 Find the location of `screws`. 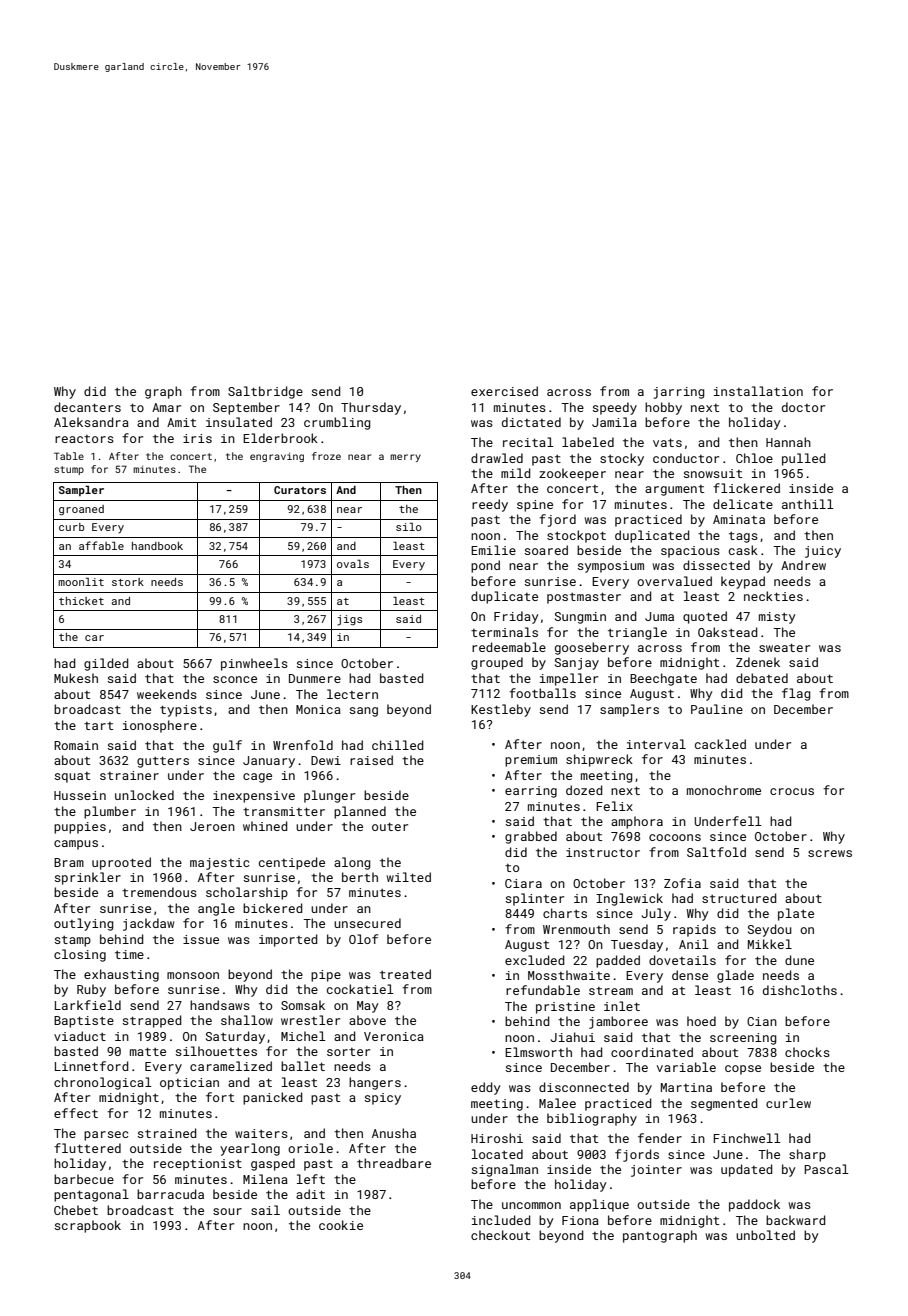

screws is located at coordinates (830, 853).
